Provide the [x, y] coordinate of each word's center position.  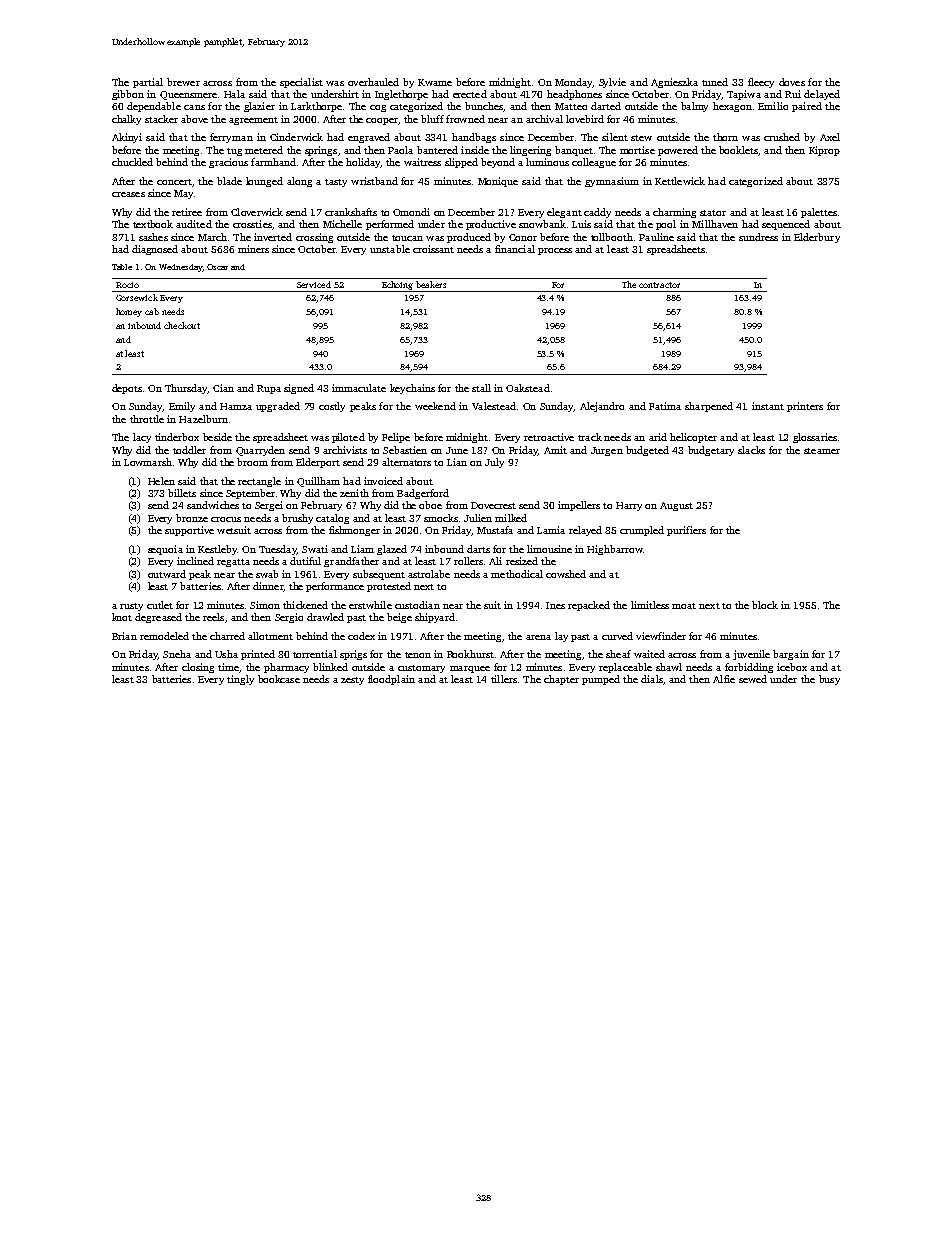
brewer [183, 82]
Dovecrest [493, 505]
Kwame [435, 82]
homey [129, 312]
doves [792, 82]
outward [167, 574]
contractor [659, 285]
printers [805, 407]
